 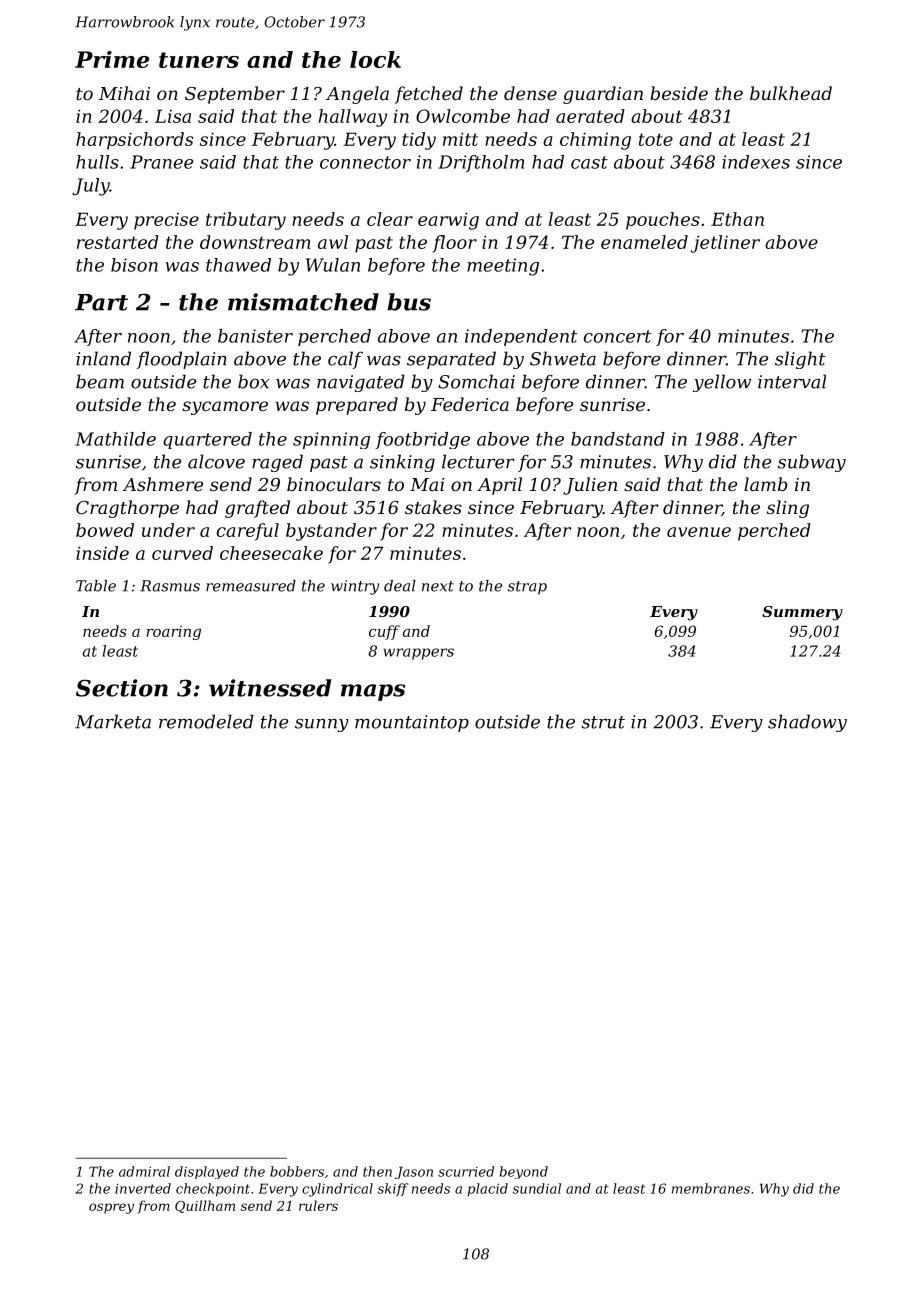 I want to click on beside, so click(x=679, y=93).
